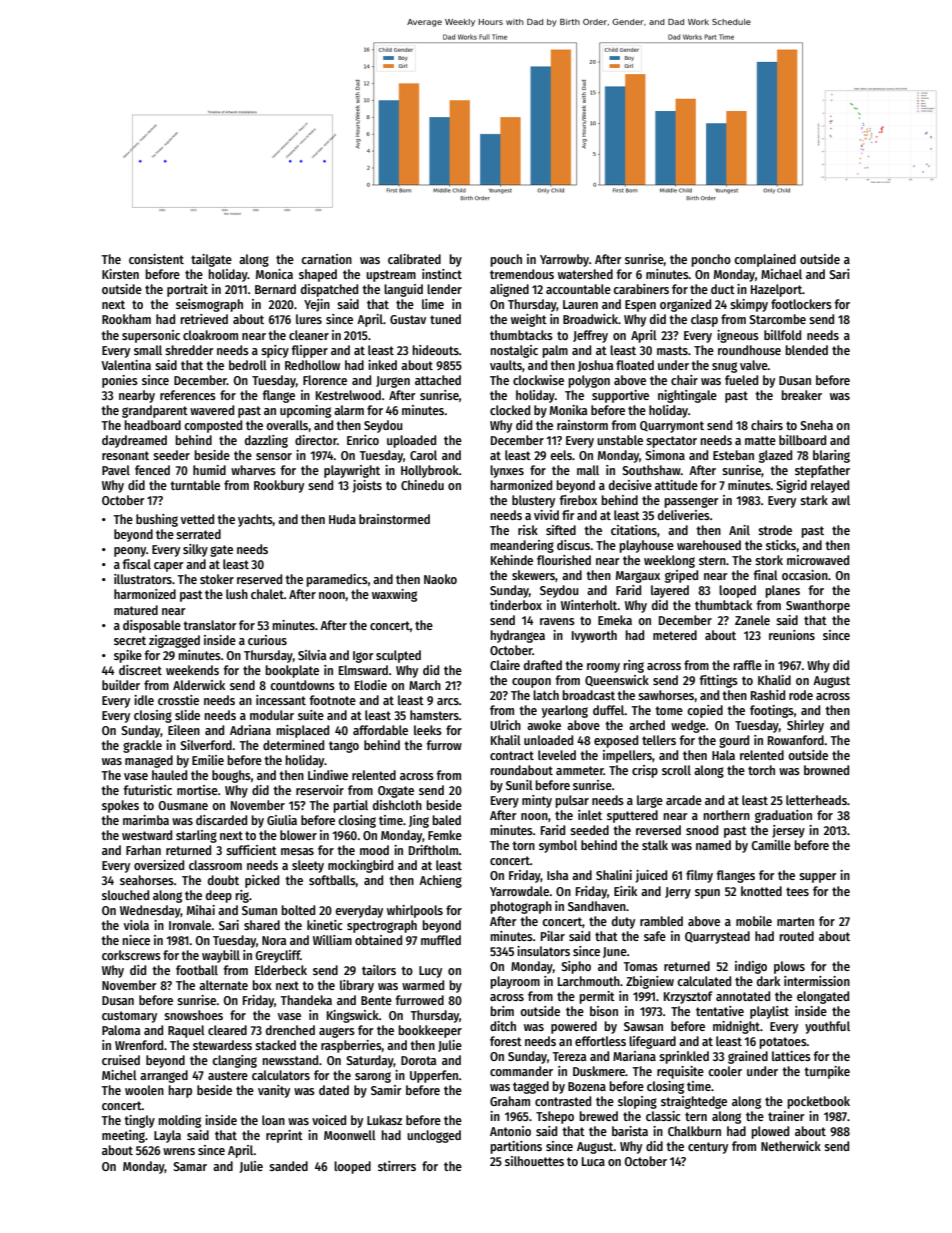 The width and height of the screenshot is (952, 1233). What do you see at coordinates (651, 876) in the screenshot?
I see `juiced` at bounding box center [651, 876].
